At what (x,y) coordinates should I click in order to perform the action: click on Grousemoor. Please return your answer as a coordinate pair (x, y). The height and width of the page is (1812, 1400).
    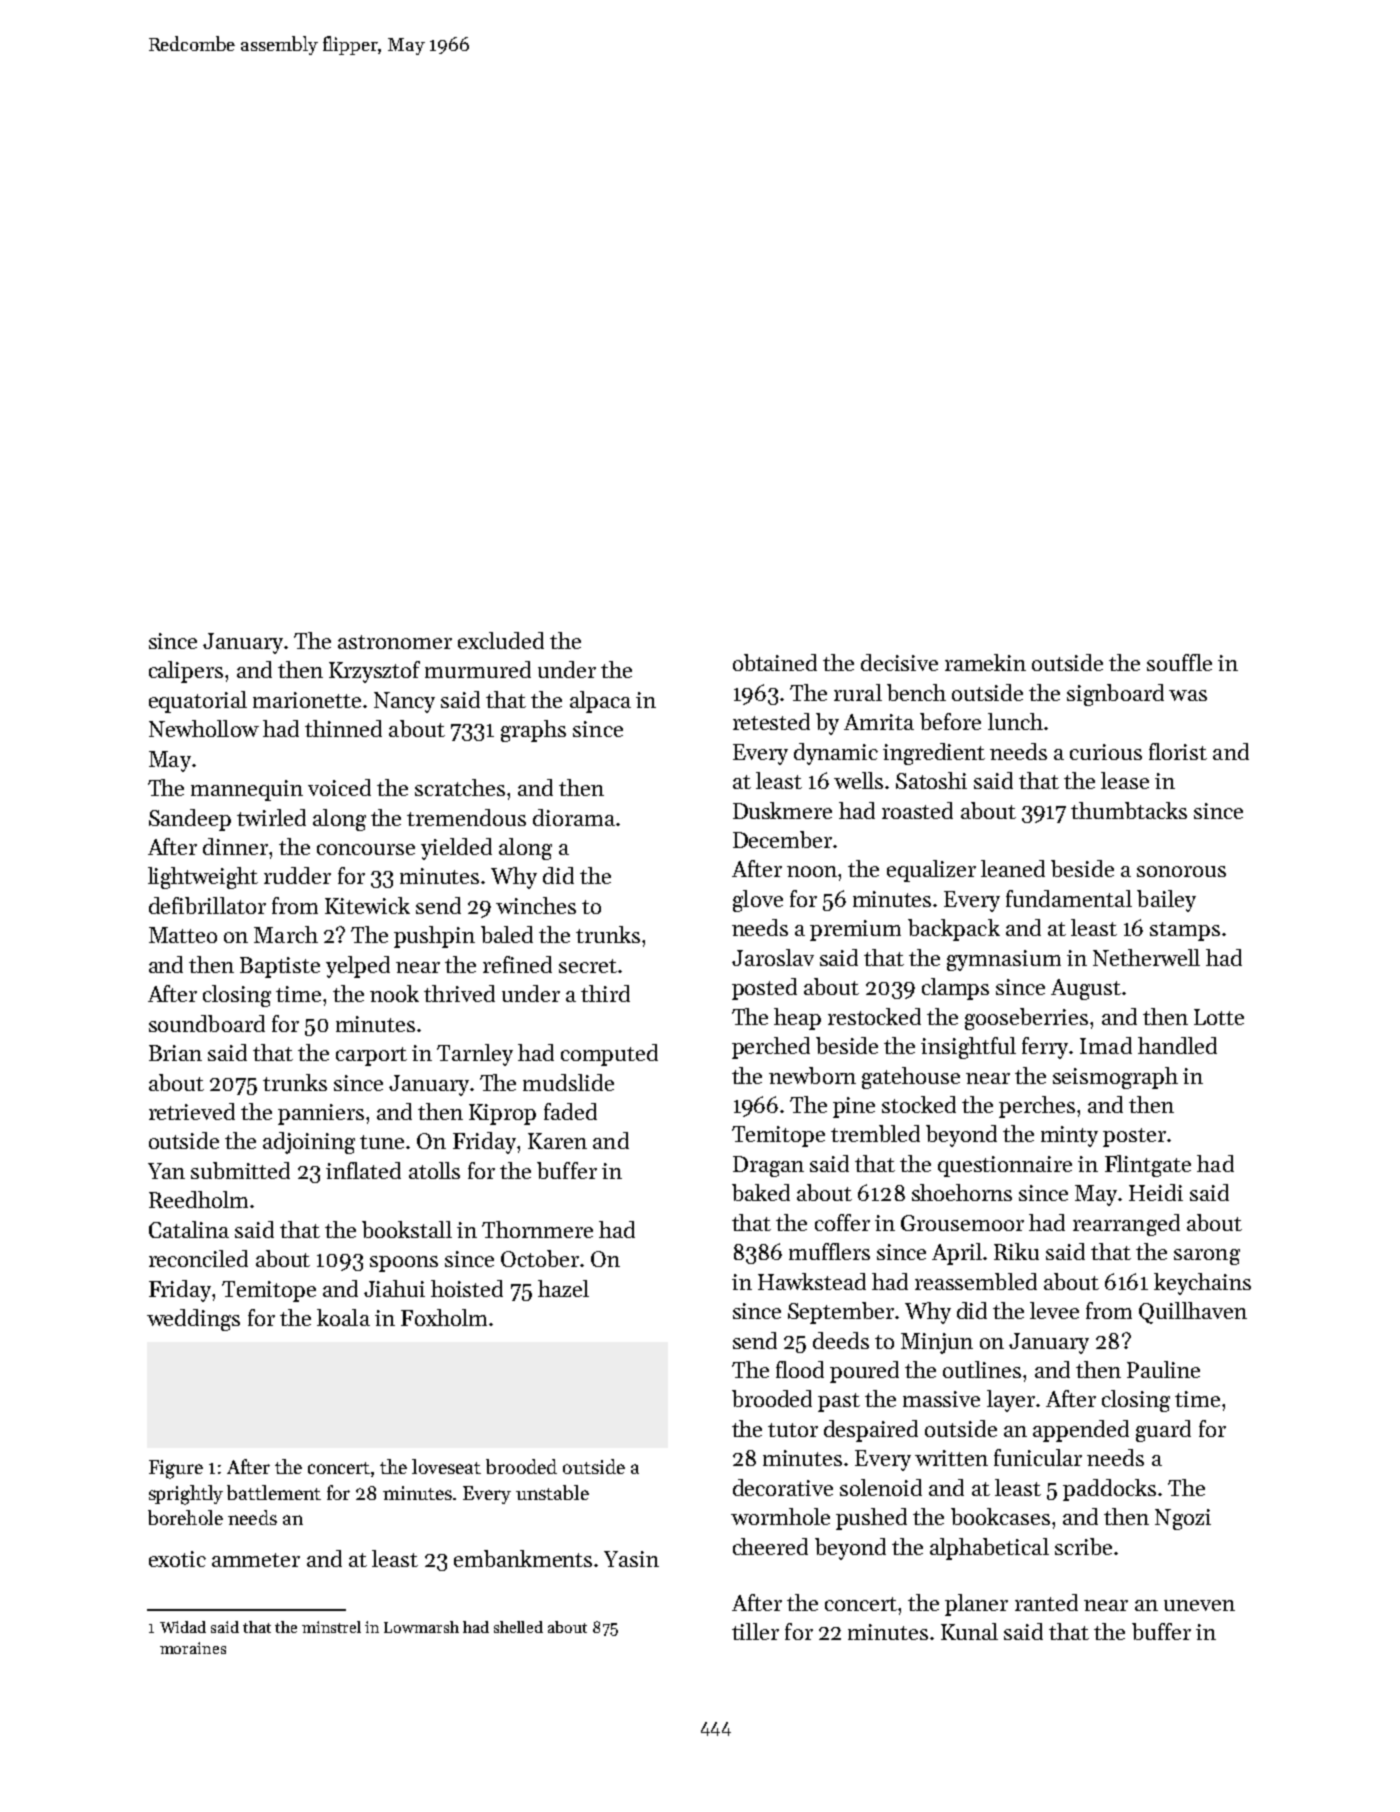
    Looking at the image, I should click on (962, 1223).
